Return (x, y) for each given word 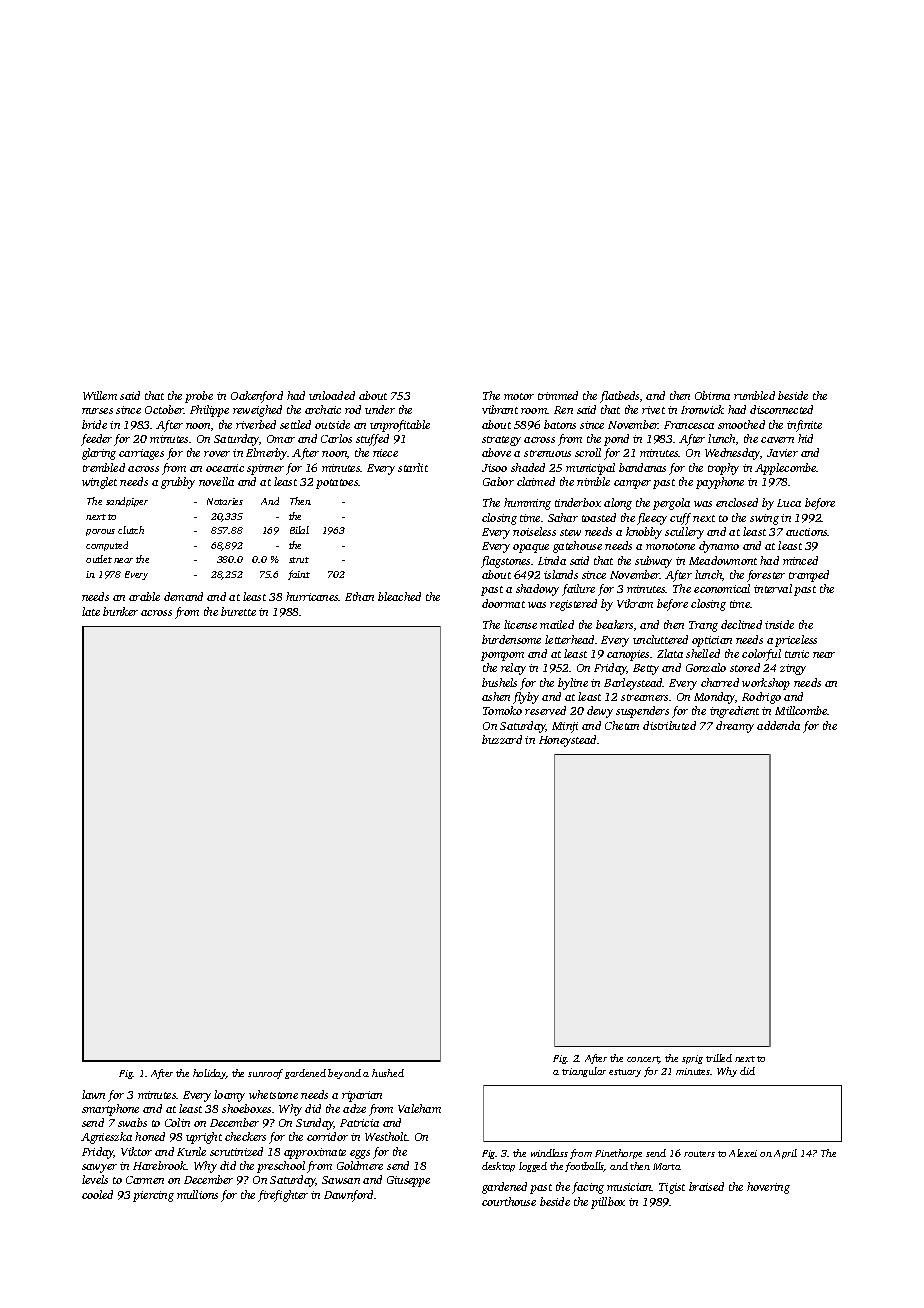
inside (779, 624)
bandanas (642, 467)
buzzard (502, 739)
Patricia (359, 1123)
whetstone (273, 1094)
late (91, 611)
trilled (719, 1058)
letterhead (569, 639)
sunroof (265, 1074)
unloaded (332, 395)
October (164, 409)
